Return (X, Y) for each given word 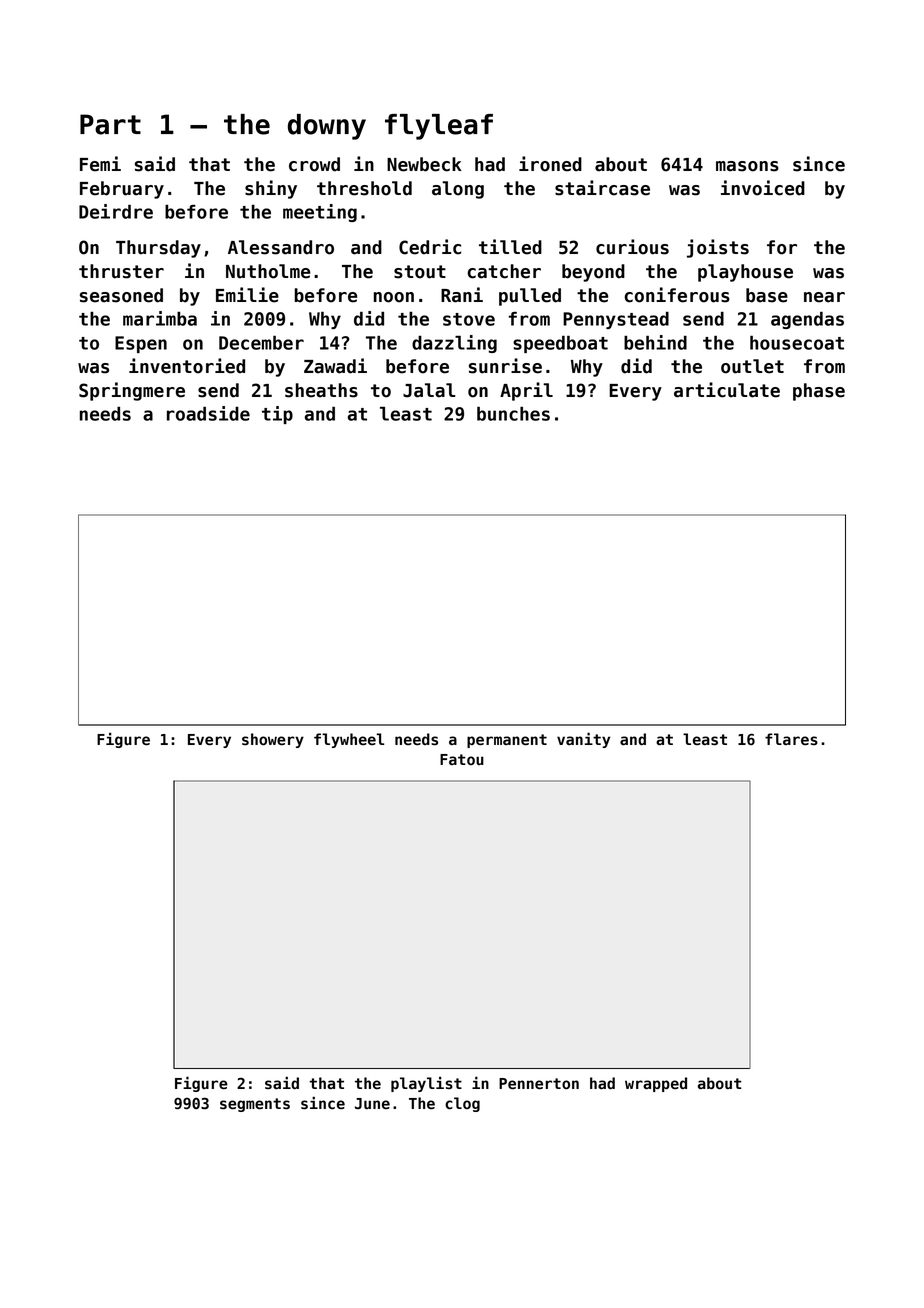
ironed (550, 164)
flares (791, 739)
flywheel (349, 740)
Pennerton (539, 1084)
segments (255, 1105)
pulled (530, 297)
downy (327, 127)
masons (747, 166)
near (824, 297)
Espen (141, 344)
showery (273, 740)
